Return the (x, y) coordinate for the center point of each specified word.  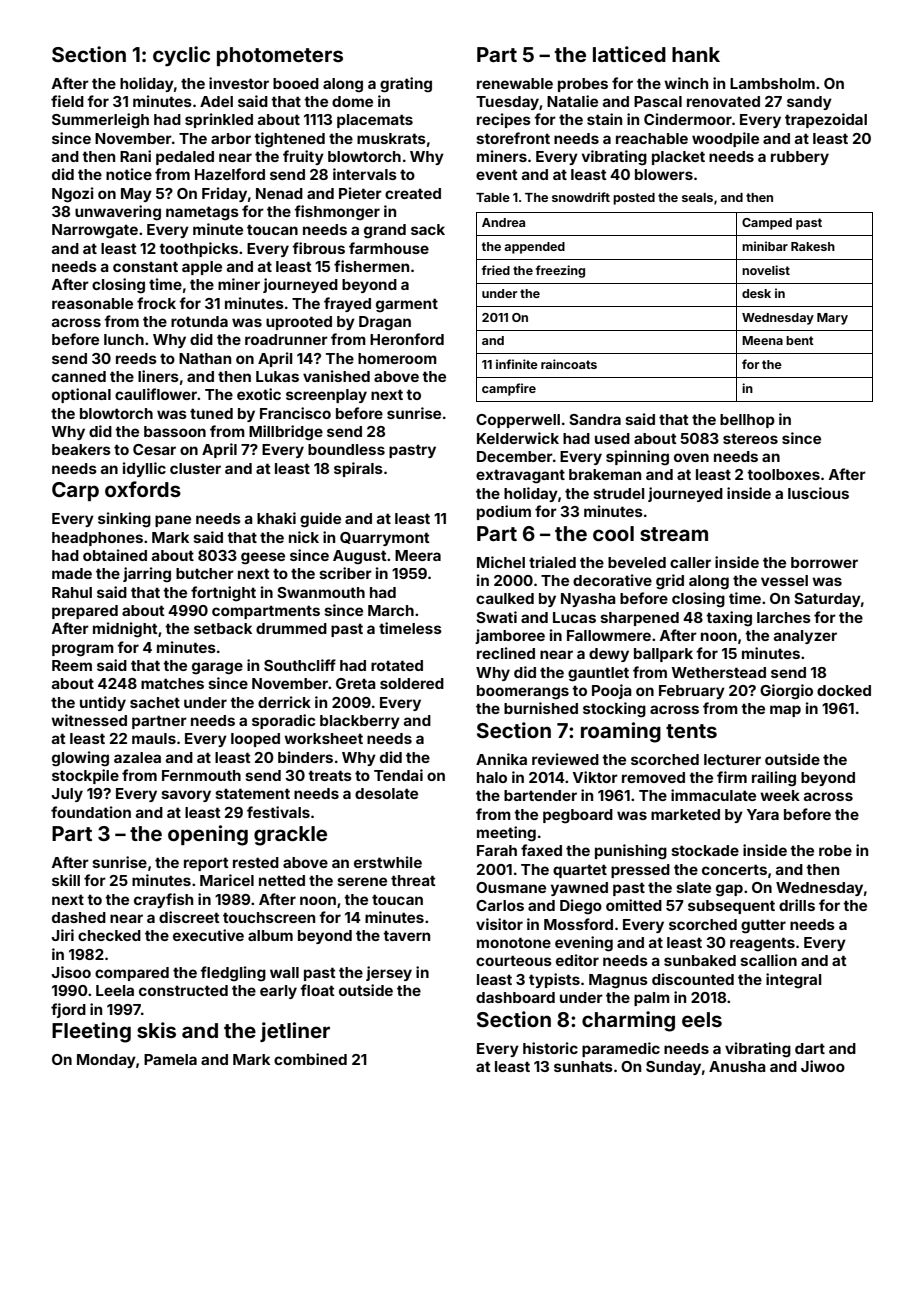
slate (693, 887)
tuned (211, 413)
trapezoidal (826, 120)
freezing (560, 271)
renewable (515, 83)
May (136, 195)
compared (132, 974)
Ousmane (511, 887)
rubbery (800, 158)
